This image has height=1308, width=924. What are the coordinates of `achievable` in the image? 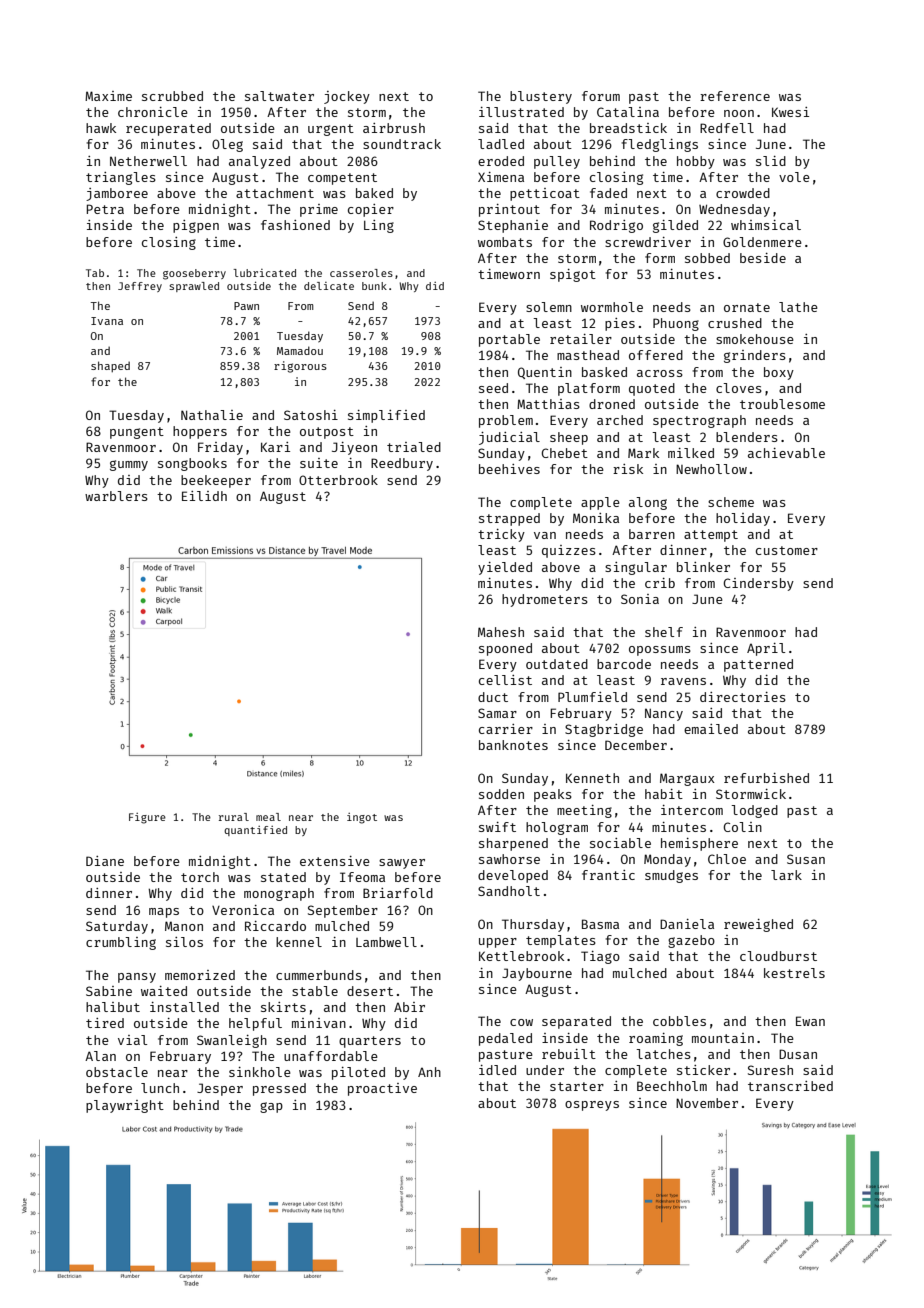 It's located at (786, 453).
